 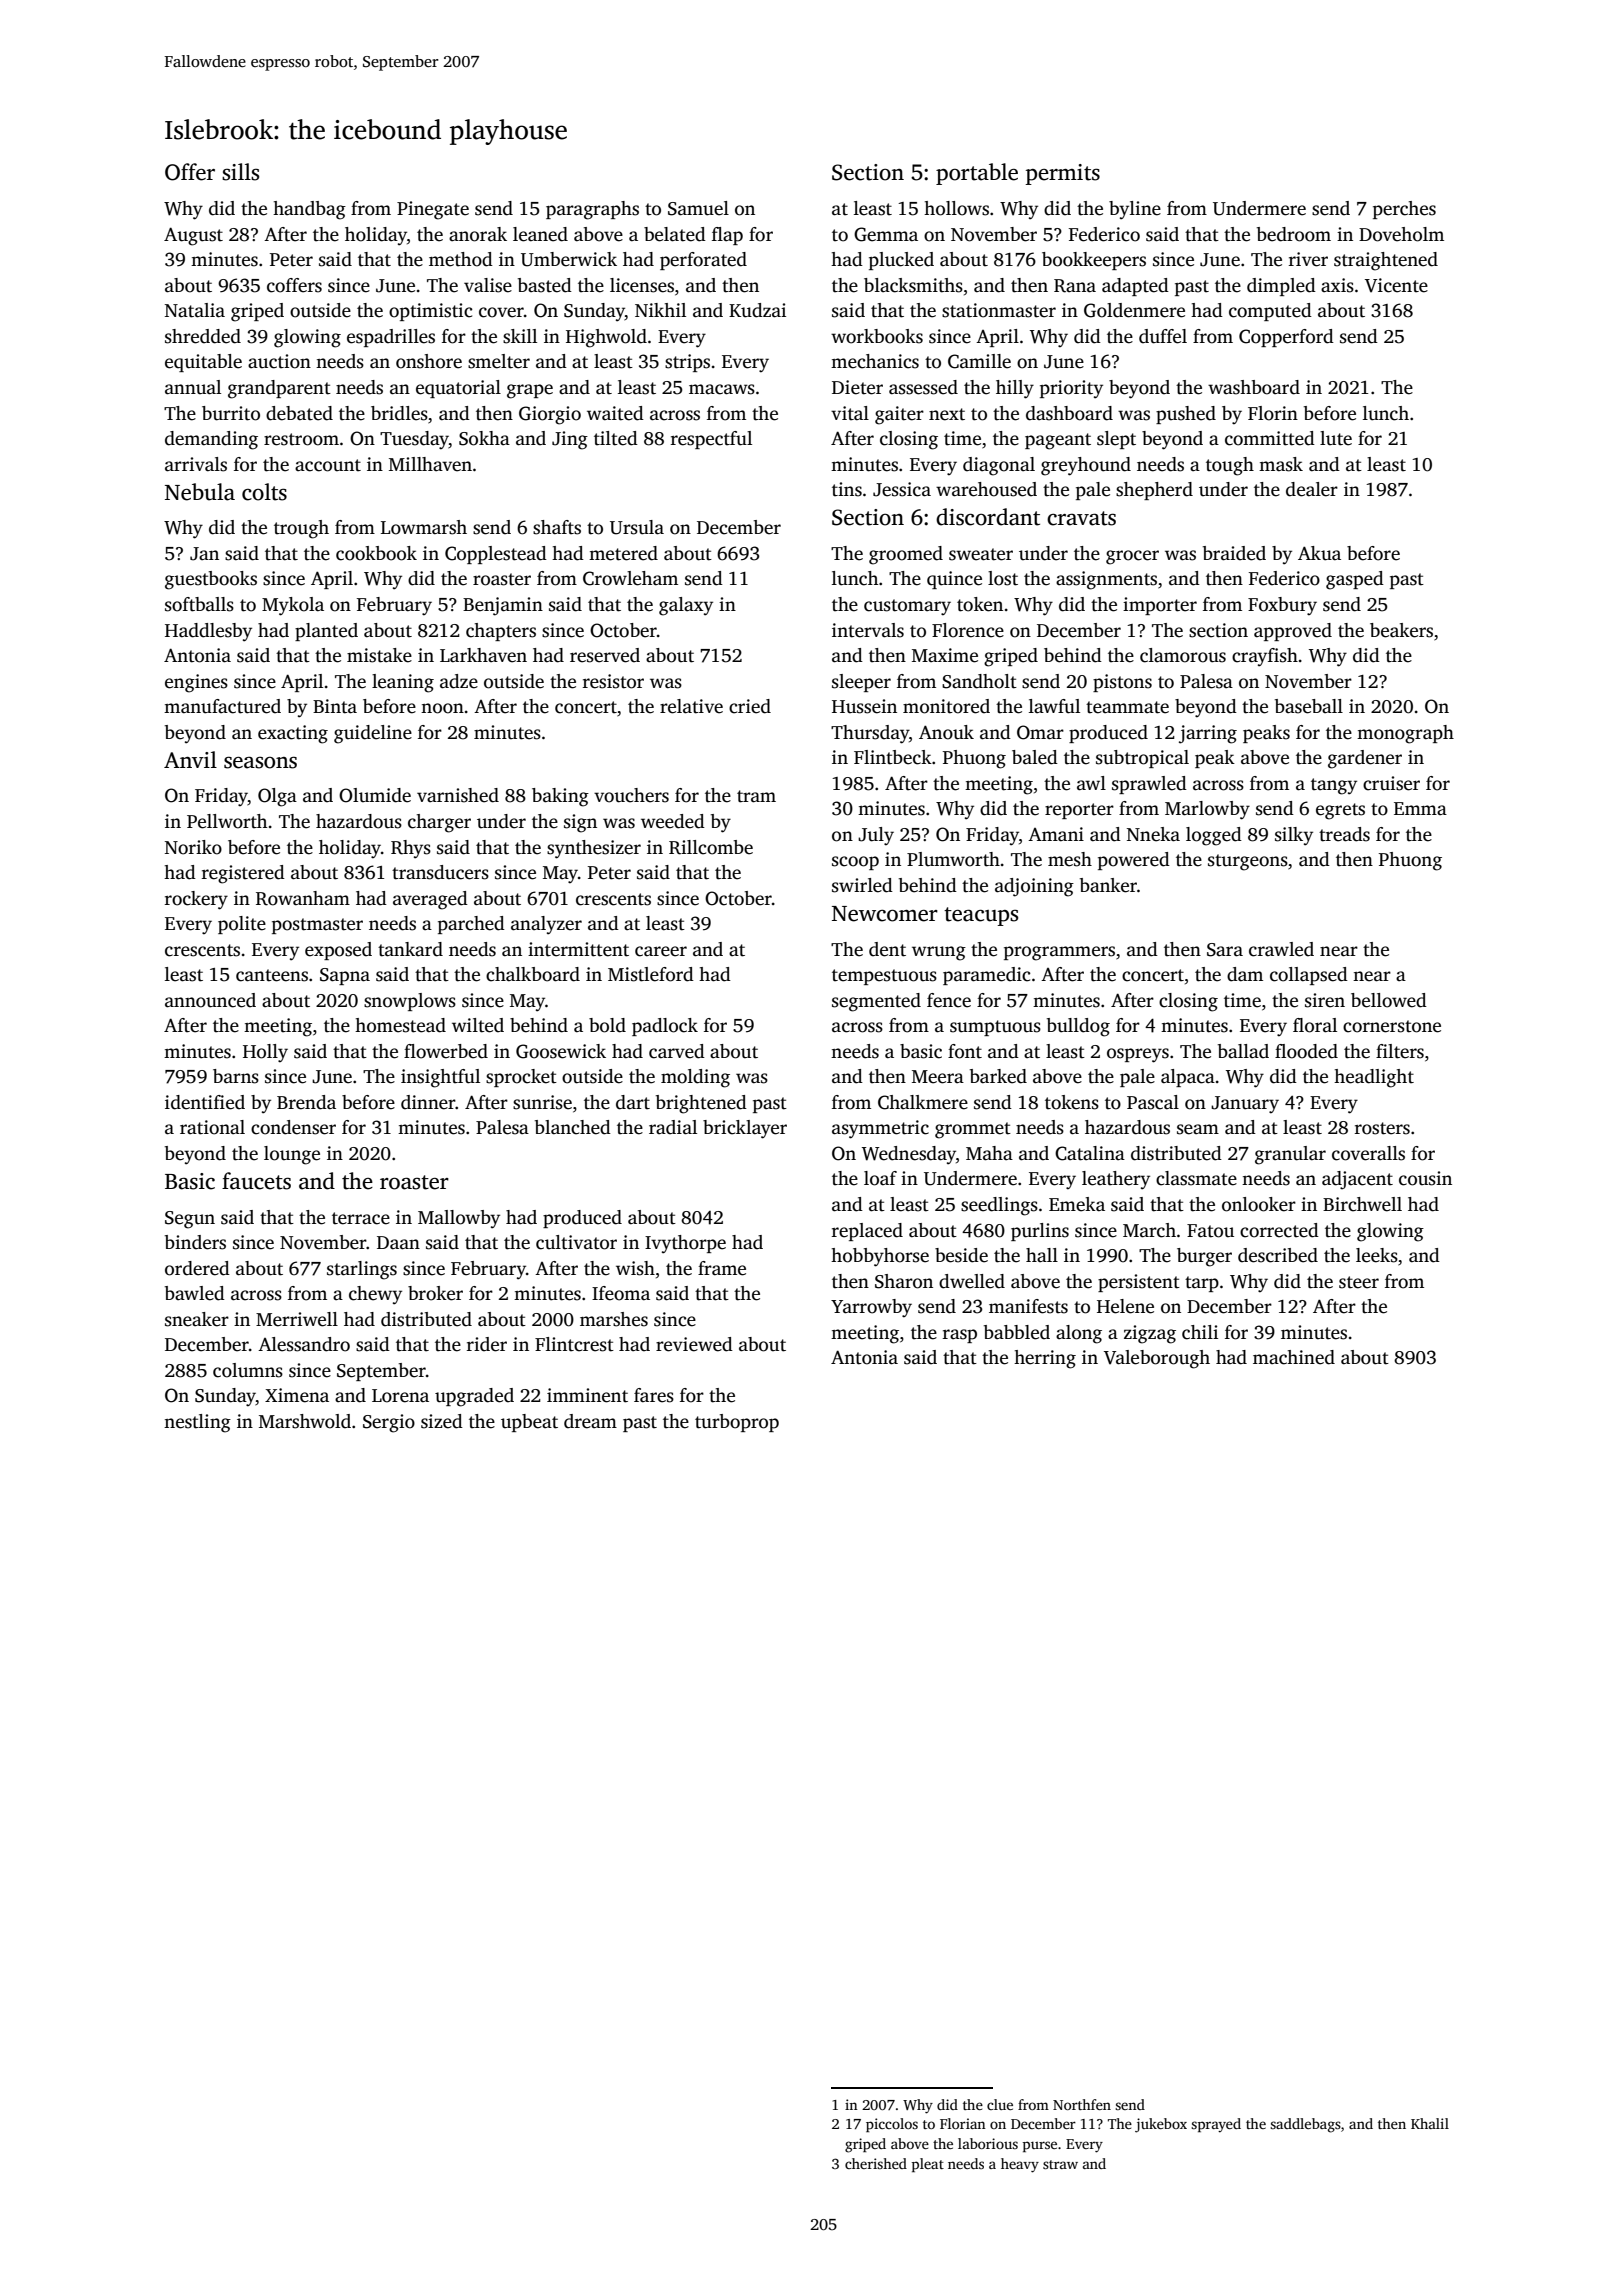 I want to click on Sergio, so click(x=389, y=1423).
